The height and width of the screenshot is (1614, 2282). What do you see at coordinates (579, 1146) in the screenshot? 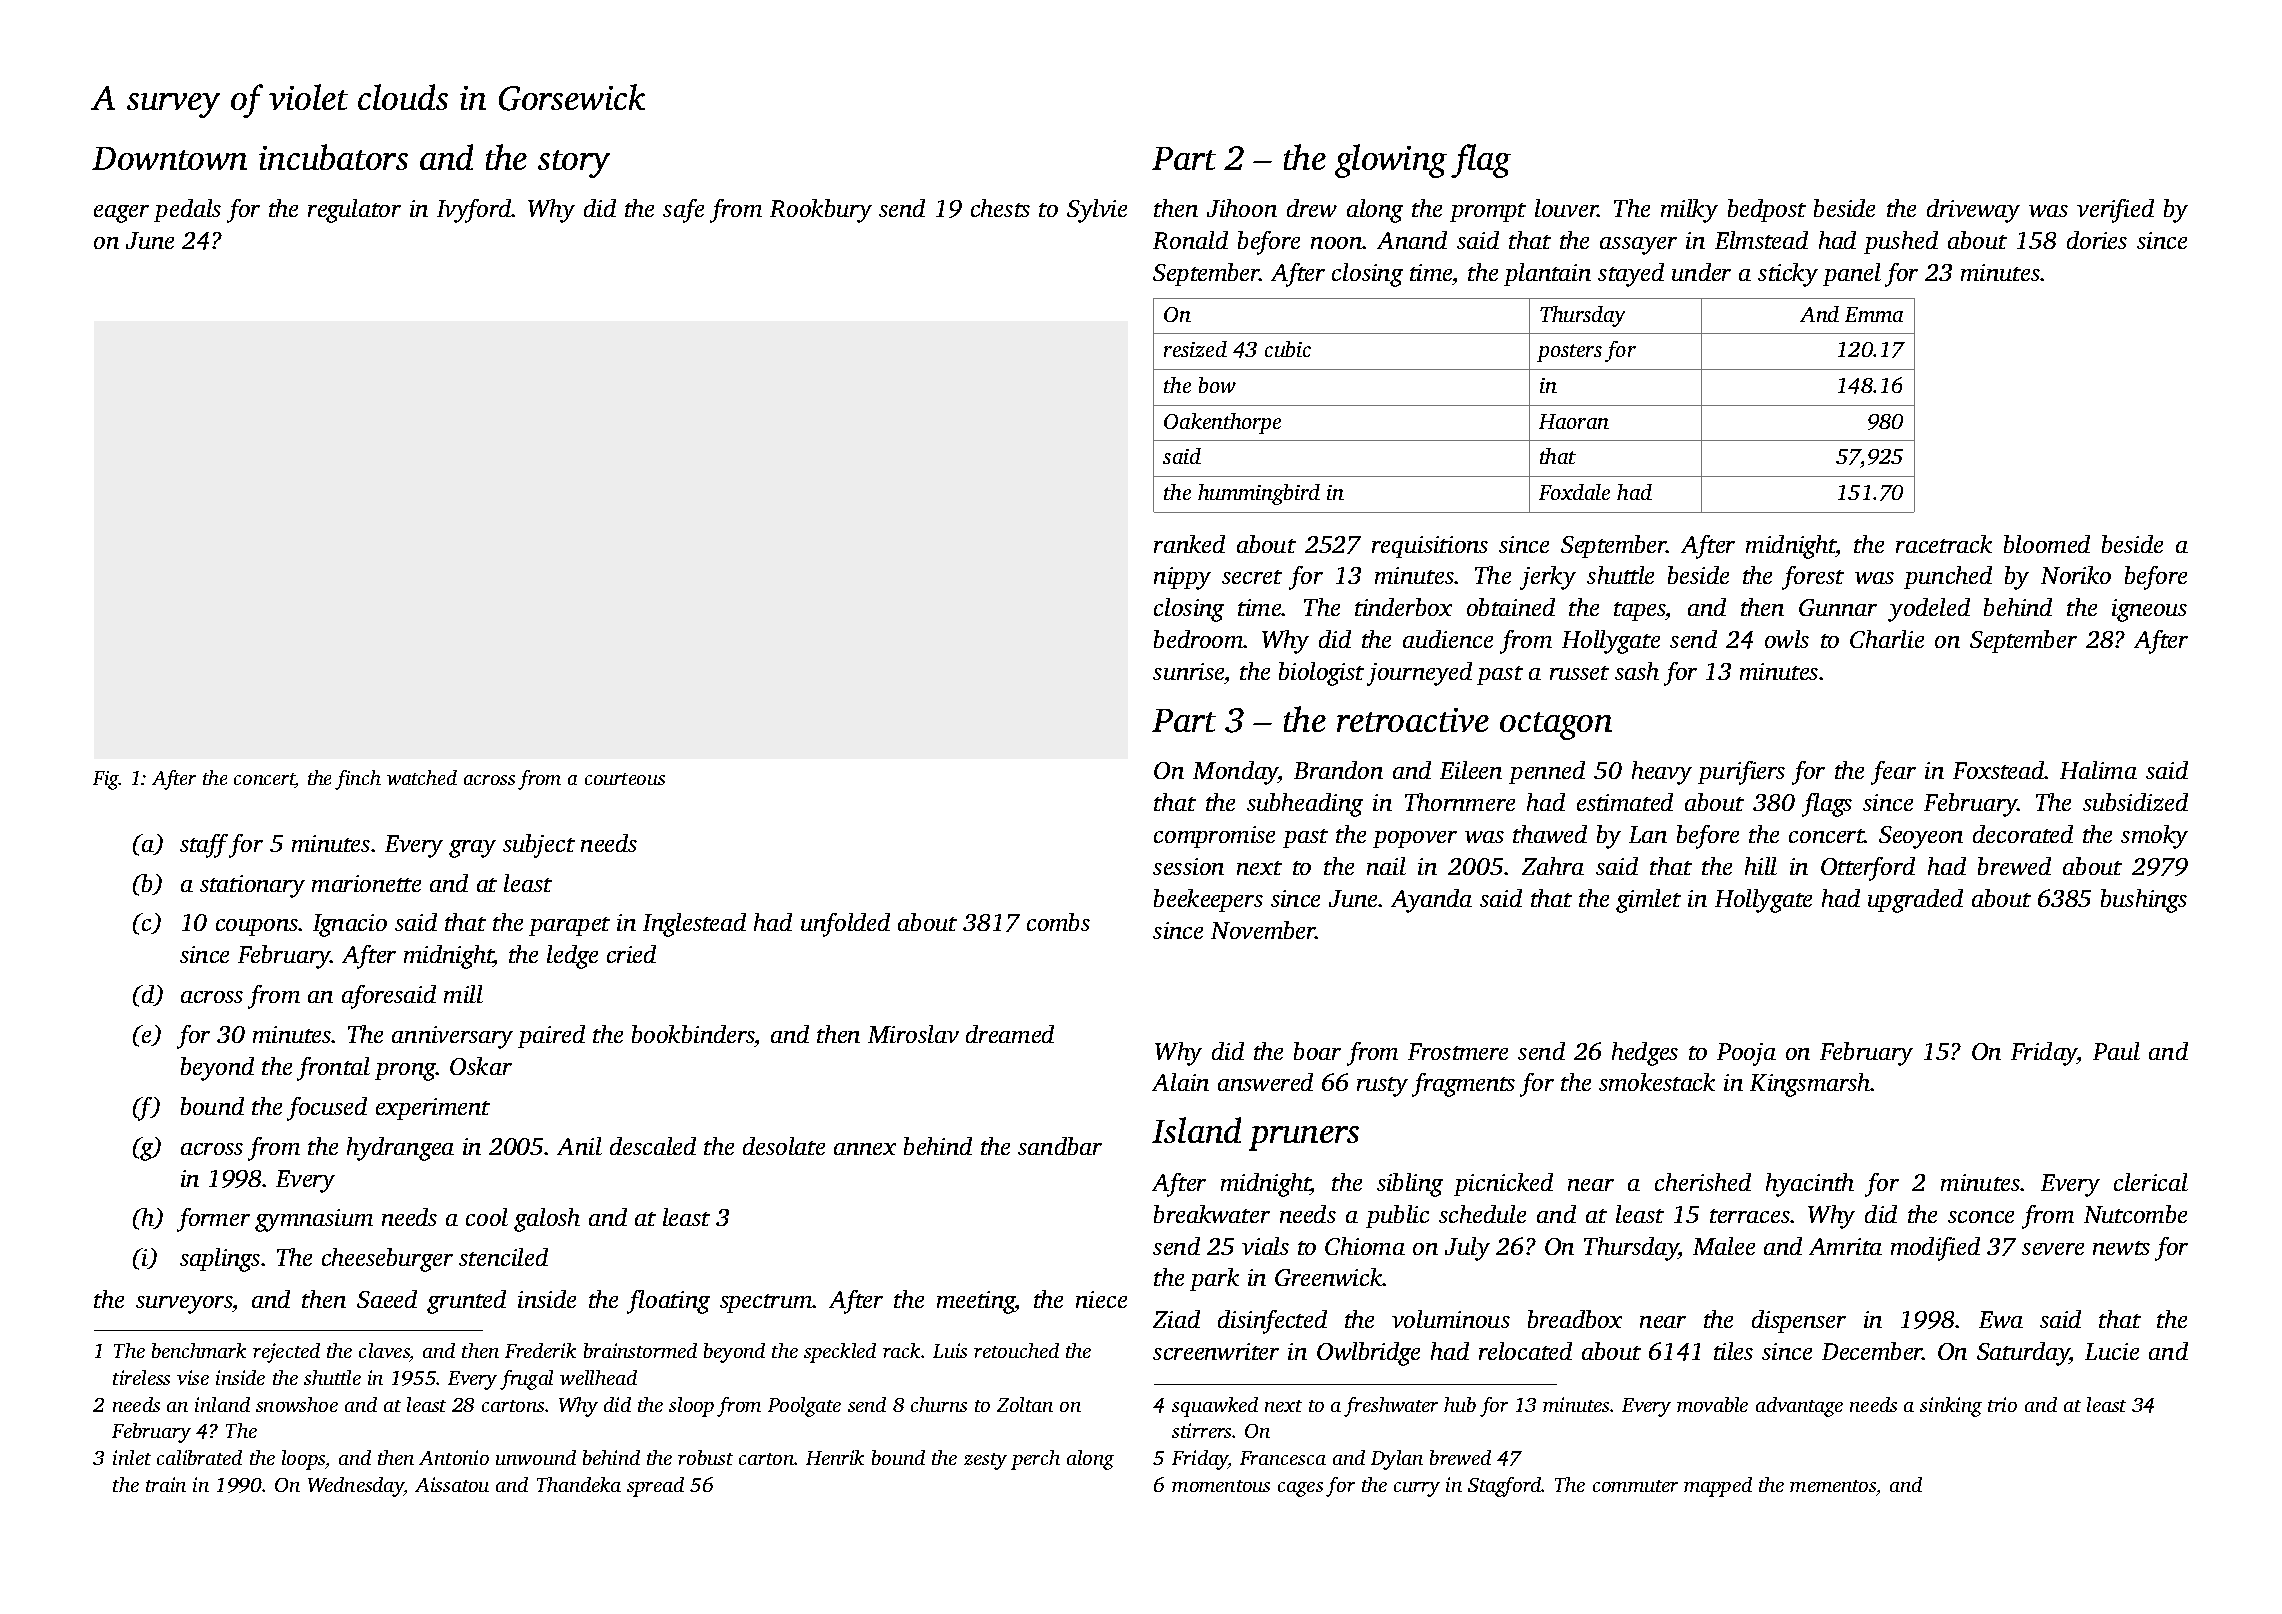
I see `Anil` at bounding box center [579, 1146].
